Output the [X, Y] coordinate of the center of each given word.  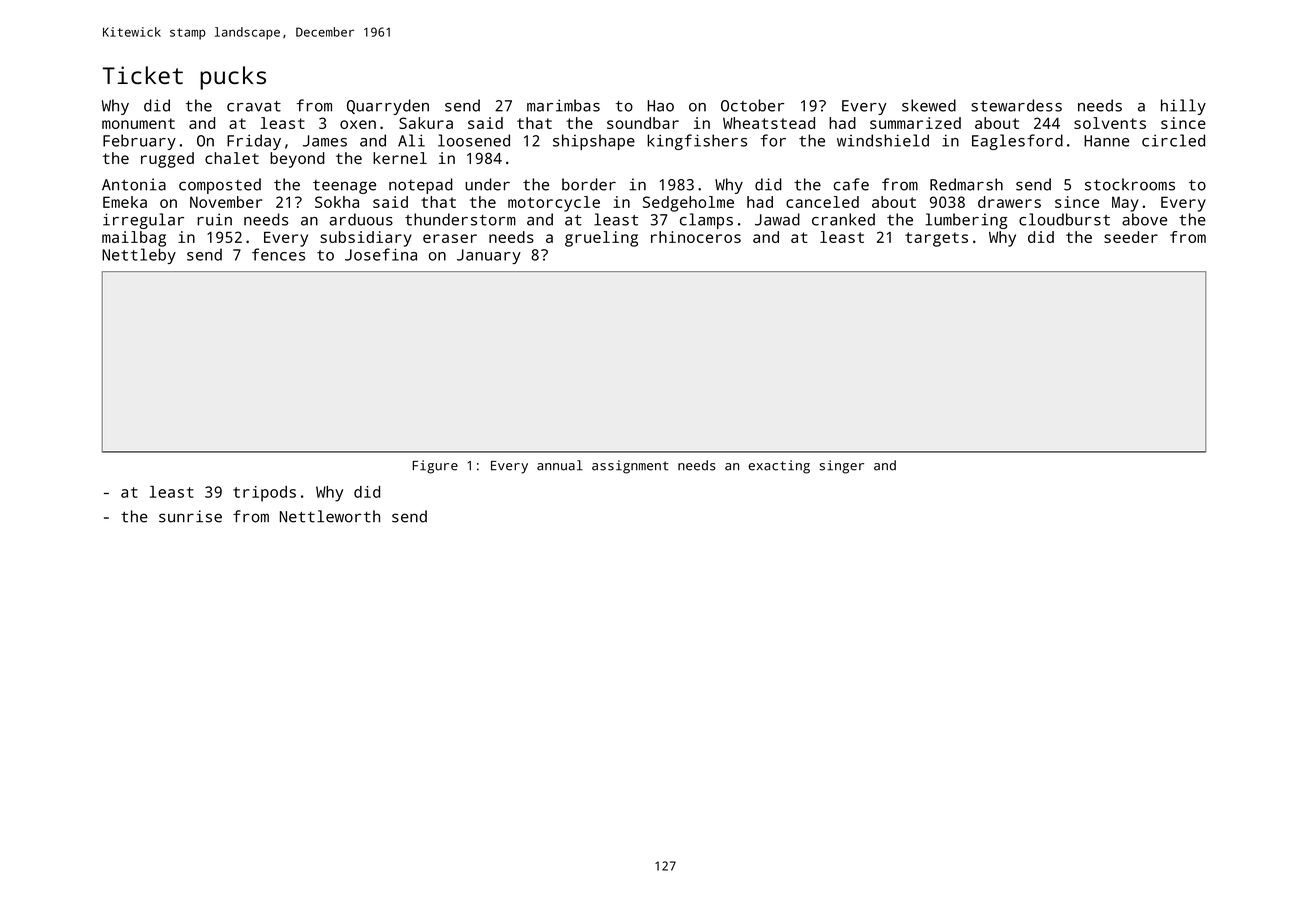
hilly [1183, 107]
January [489, 256]
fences [278, 254]
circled [1173, 140]
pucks [233, 78]
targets [936, 239]
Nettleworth [330, 516]
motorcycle [554, 204]
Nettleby [139, 256]
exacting [779, 467]
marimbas [563, 105]
